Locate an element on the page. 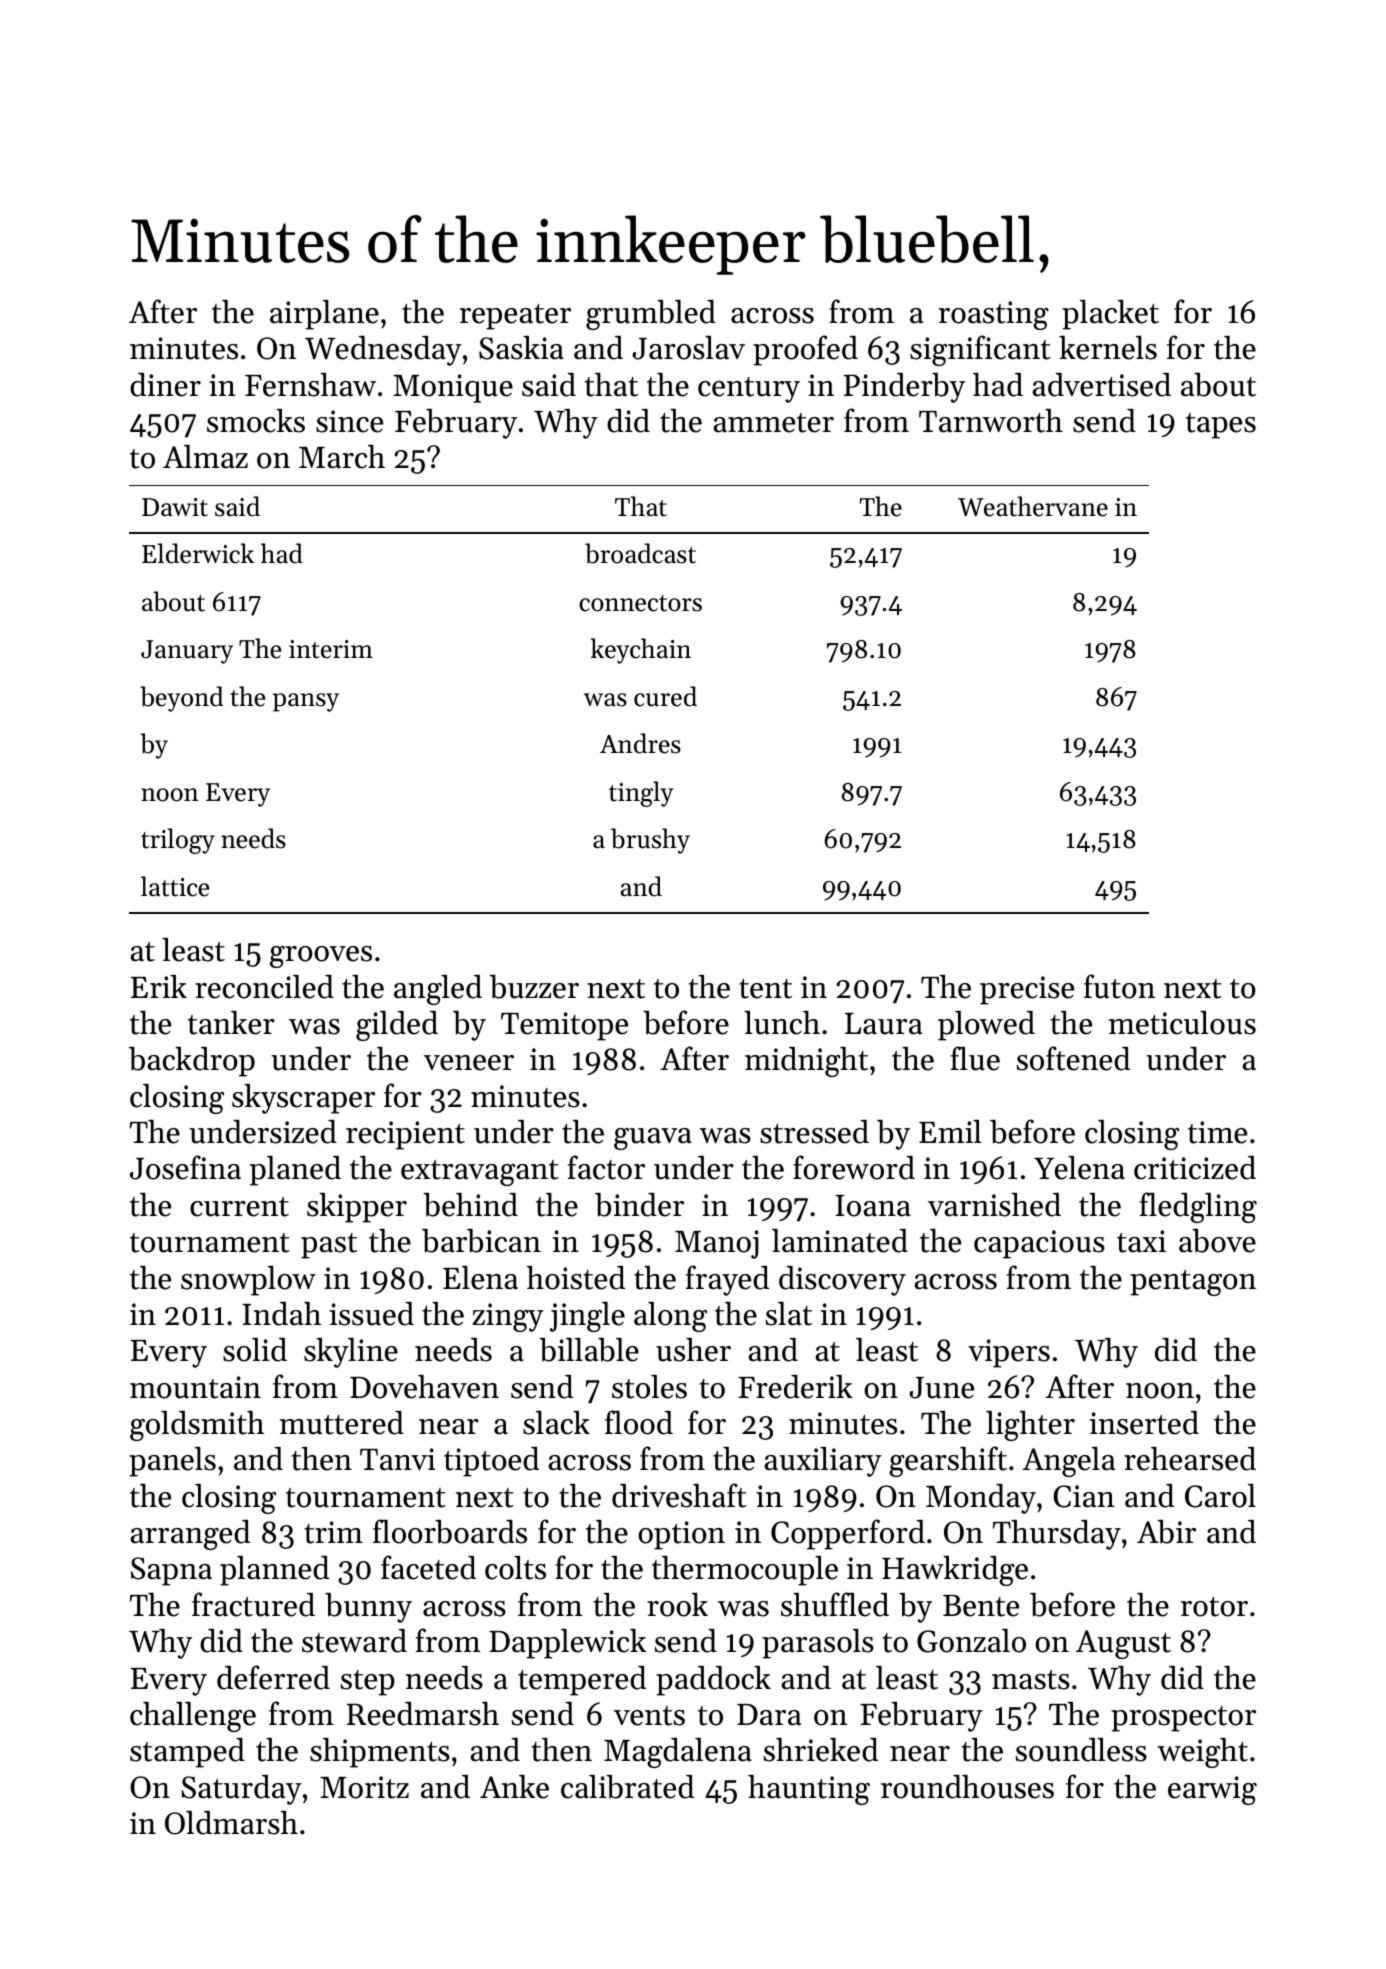 The width and height of the document is (1386, 1969). diner is located at coordinates (165, 385).
